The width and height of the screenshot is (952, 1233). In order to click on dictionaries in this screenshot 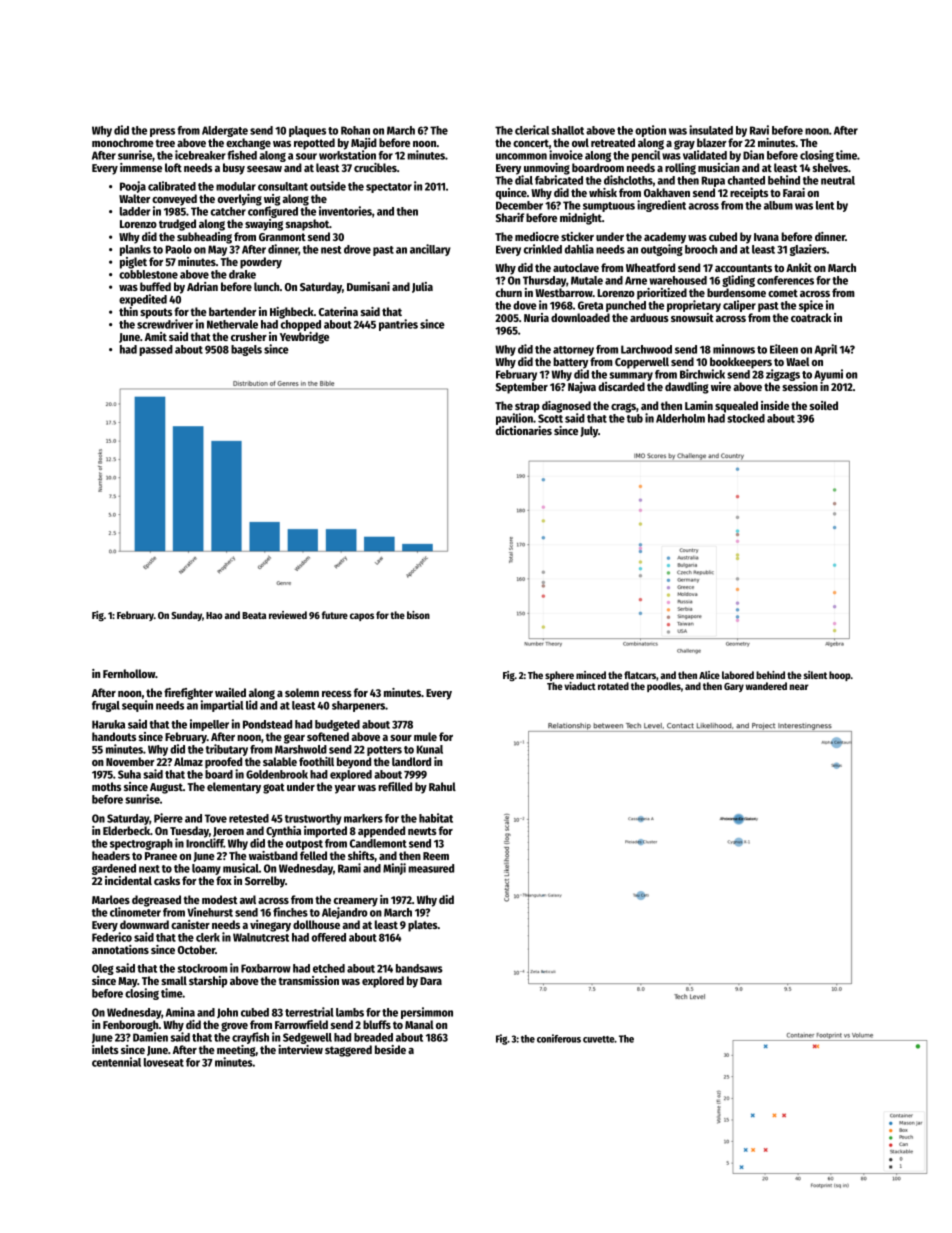, I will do `click(524, 430)`.
